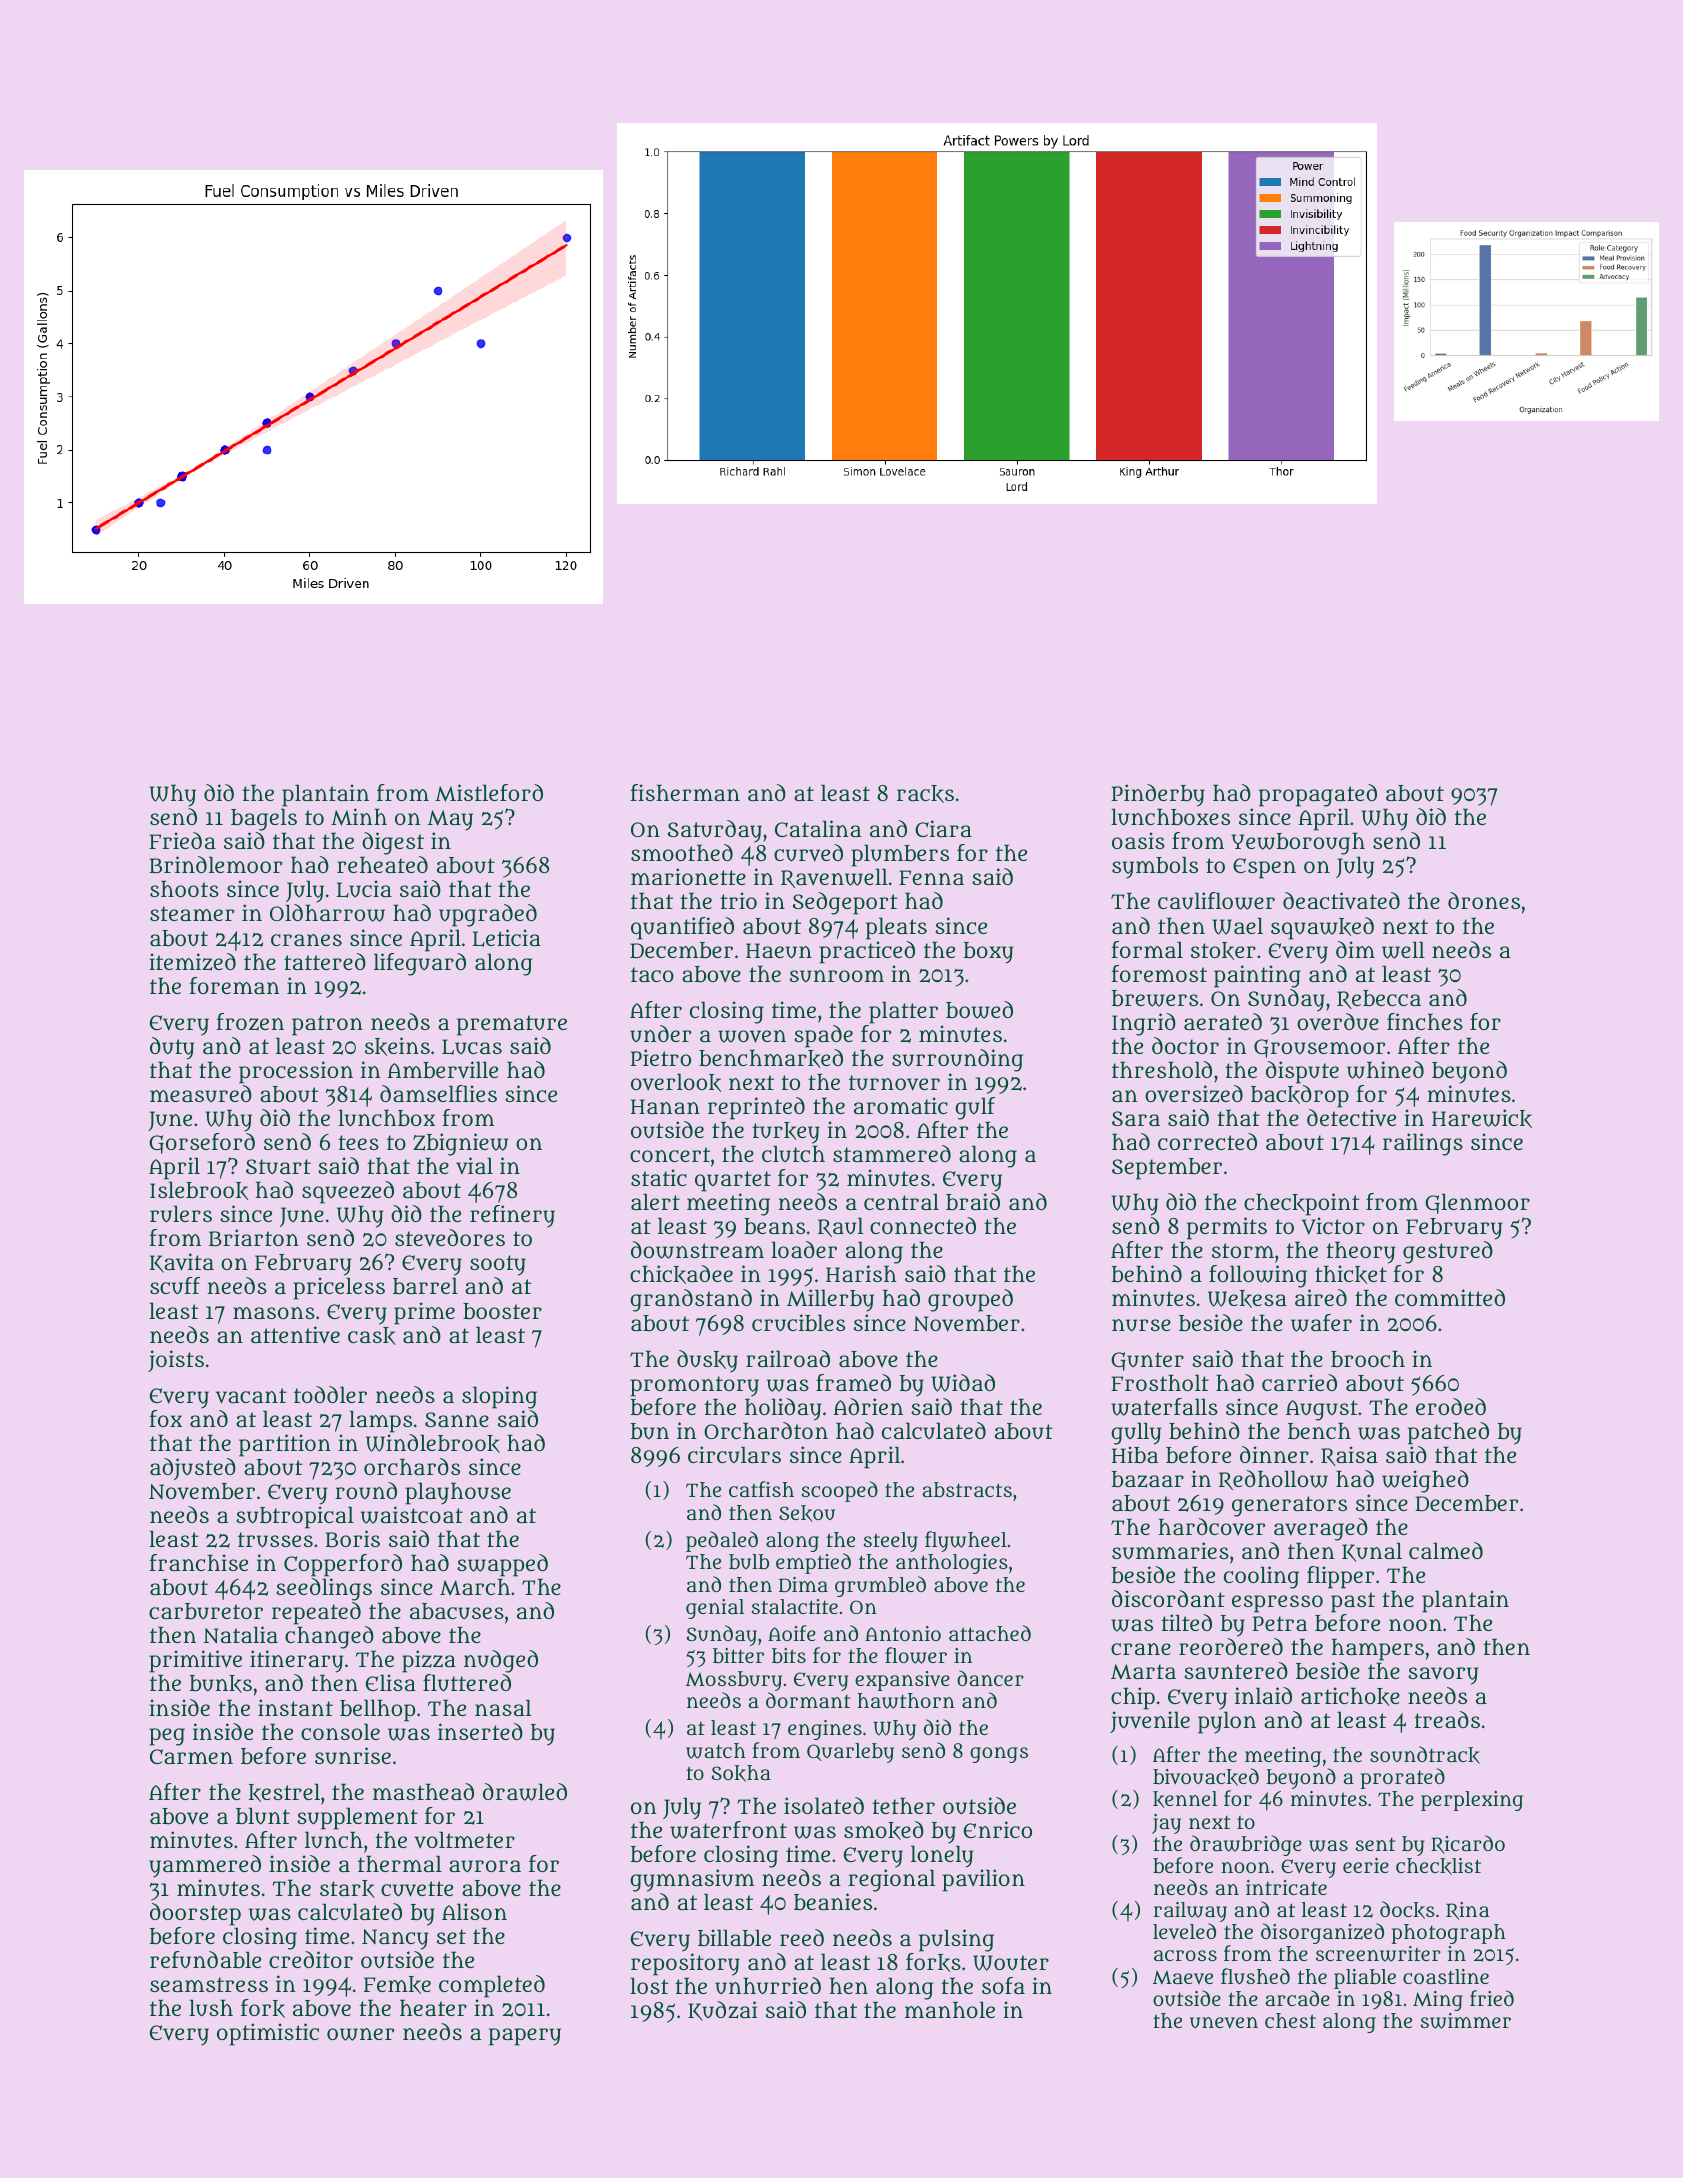 Image resolution: width=1683 pixels, height=2178 pixels. I want to click on averaged, so click(1321, 1529).
